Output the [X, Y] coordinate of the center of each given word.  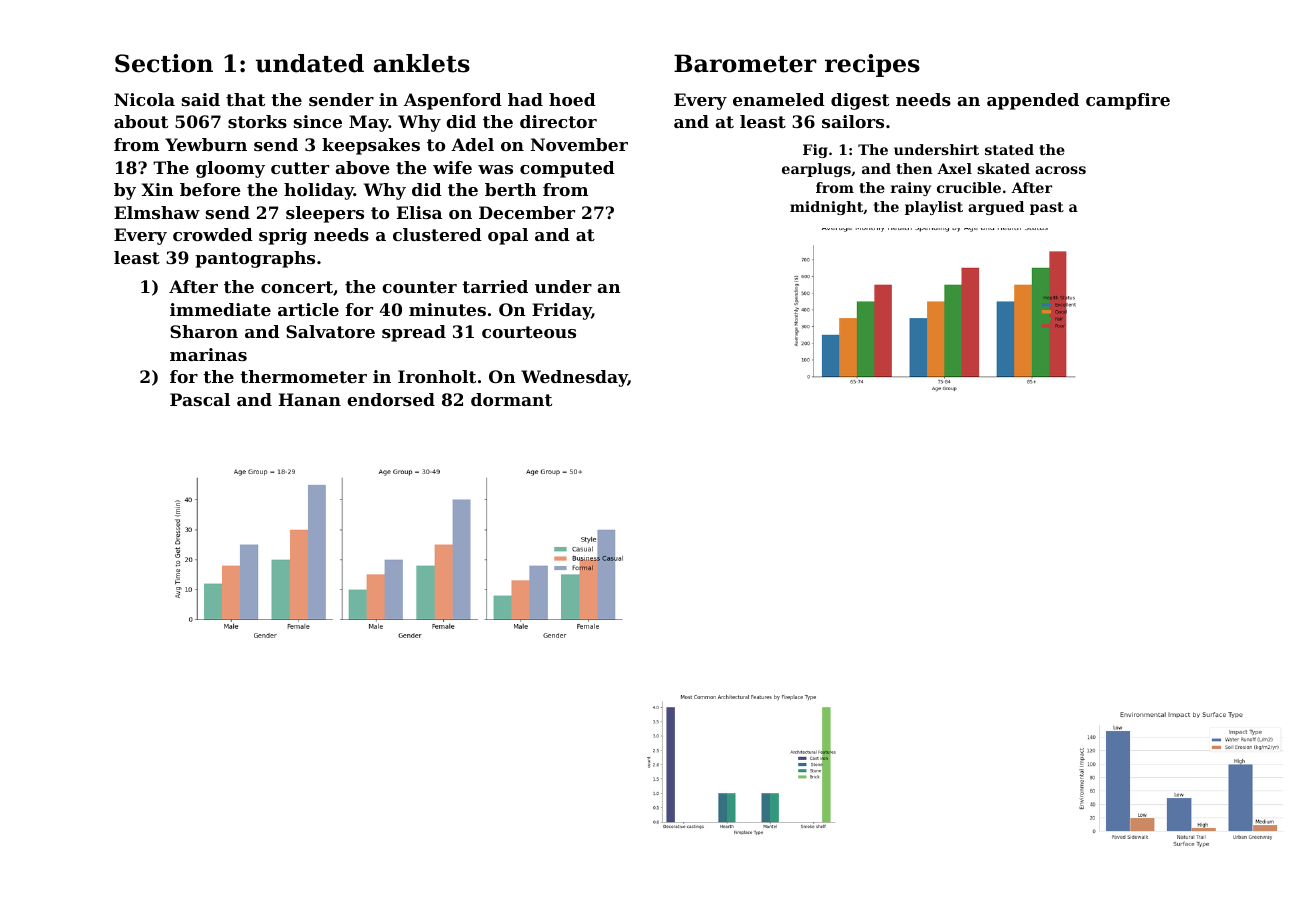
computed [567, 169]
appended [1033, 101]
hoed [572, 99]
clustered [437, 234]
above [362, 167]
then [914, 168]
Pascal [200, 399]
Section [164, 63]
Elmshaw [157, 212]
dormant [511, 399]
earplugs [816, 170]
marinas [208, 354]
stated [1009, 149]
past [1047, 208]
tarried [495, 286]
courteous [529, 332]
